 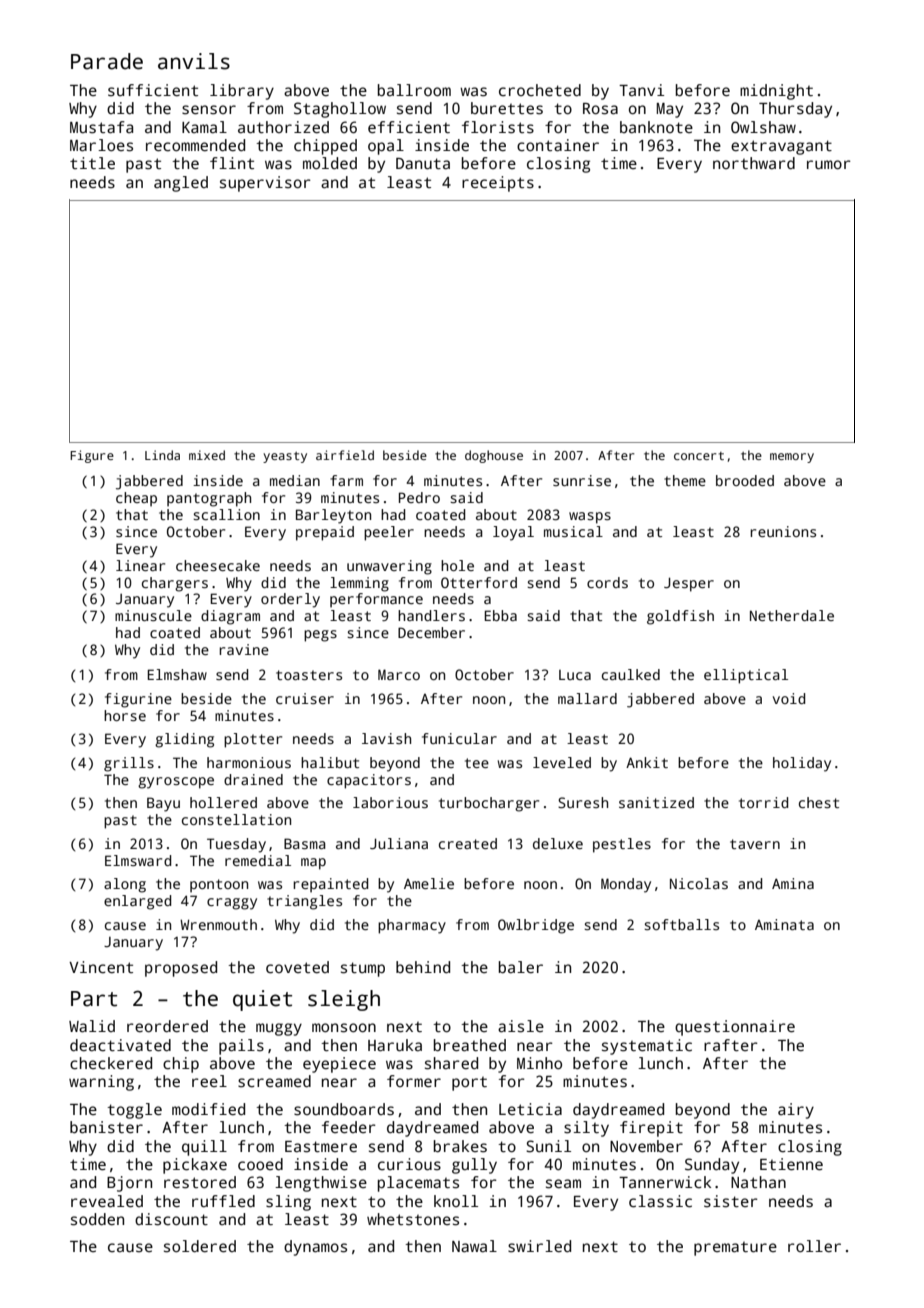 I want to click on midnight, so click(x=776, y=92).
